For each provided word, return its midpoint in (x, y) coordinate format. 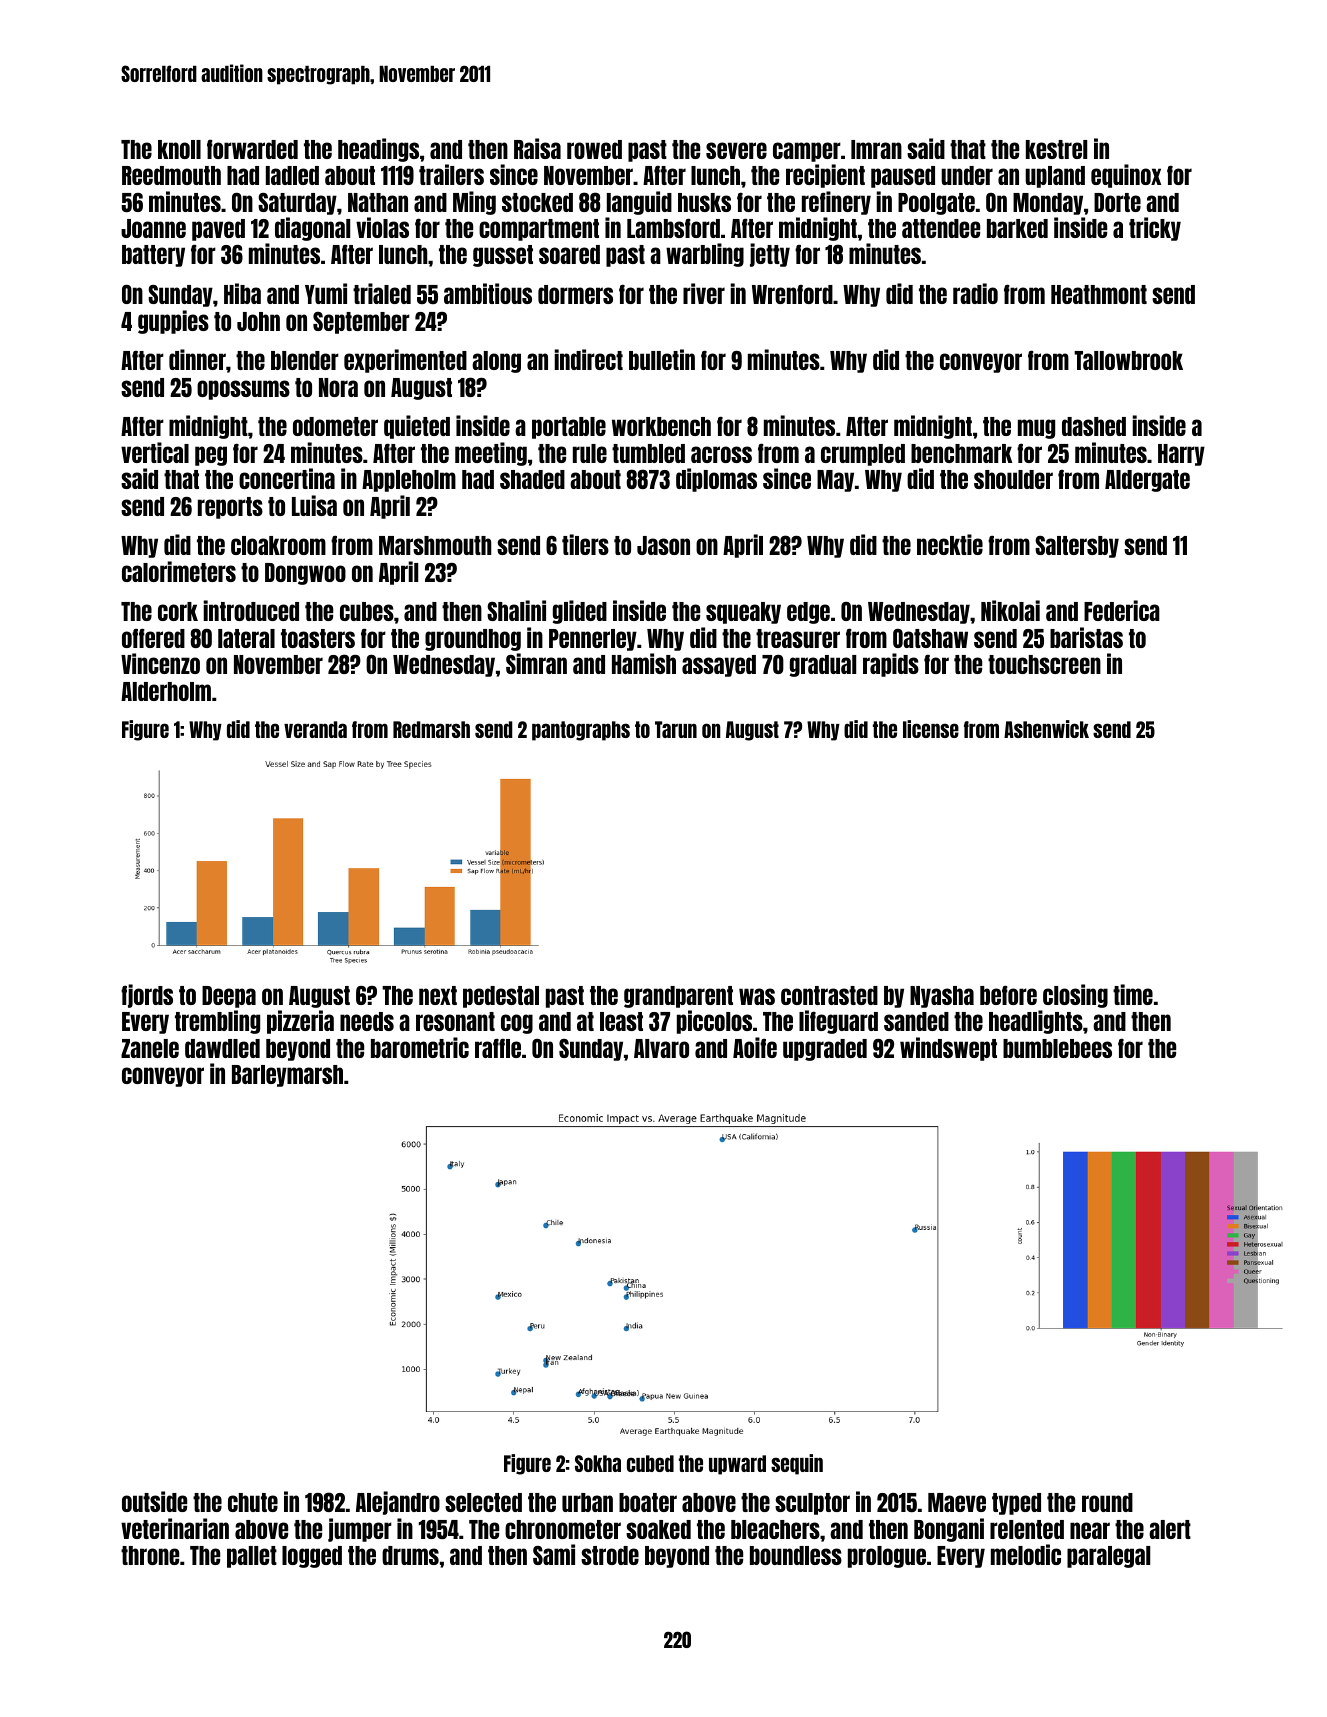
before (1008, 995)
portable (569, 428)
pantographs (581, 731)
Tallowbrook (1128, 360)
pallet (252, 1557)
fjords (147, 996)
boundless (796, 1555)
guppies (173, 322)
